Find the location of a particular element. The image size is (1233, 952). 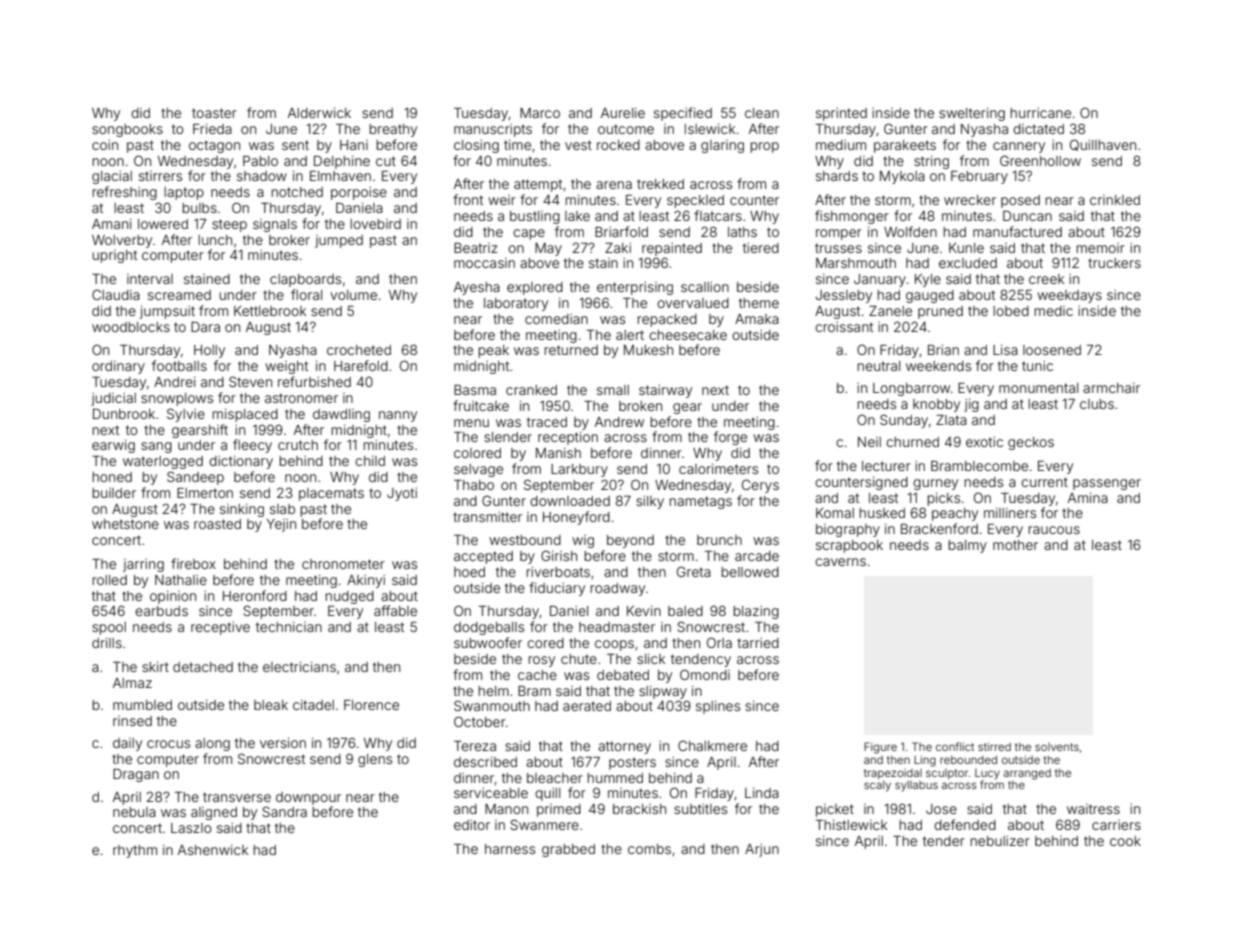

Zlata is located at coordinates (951, 420).
